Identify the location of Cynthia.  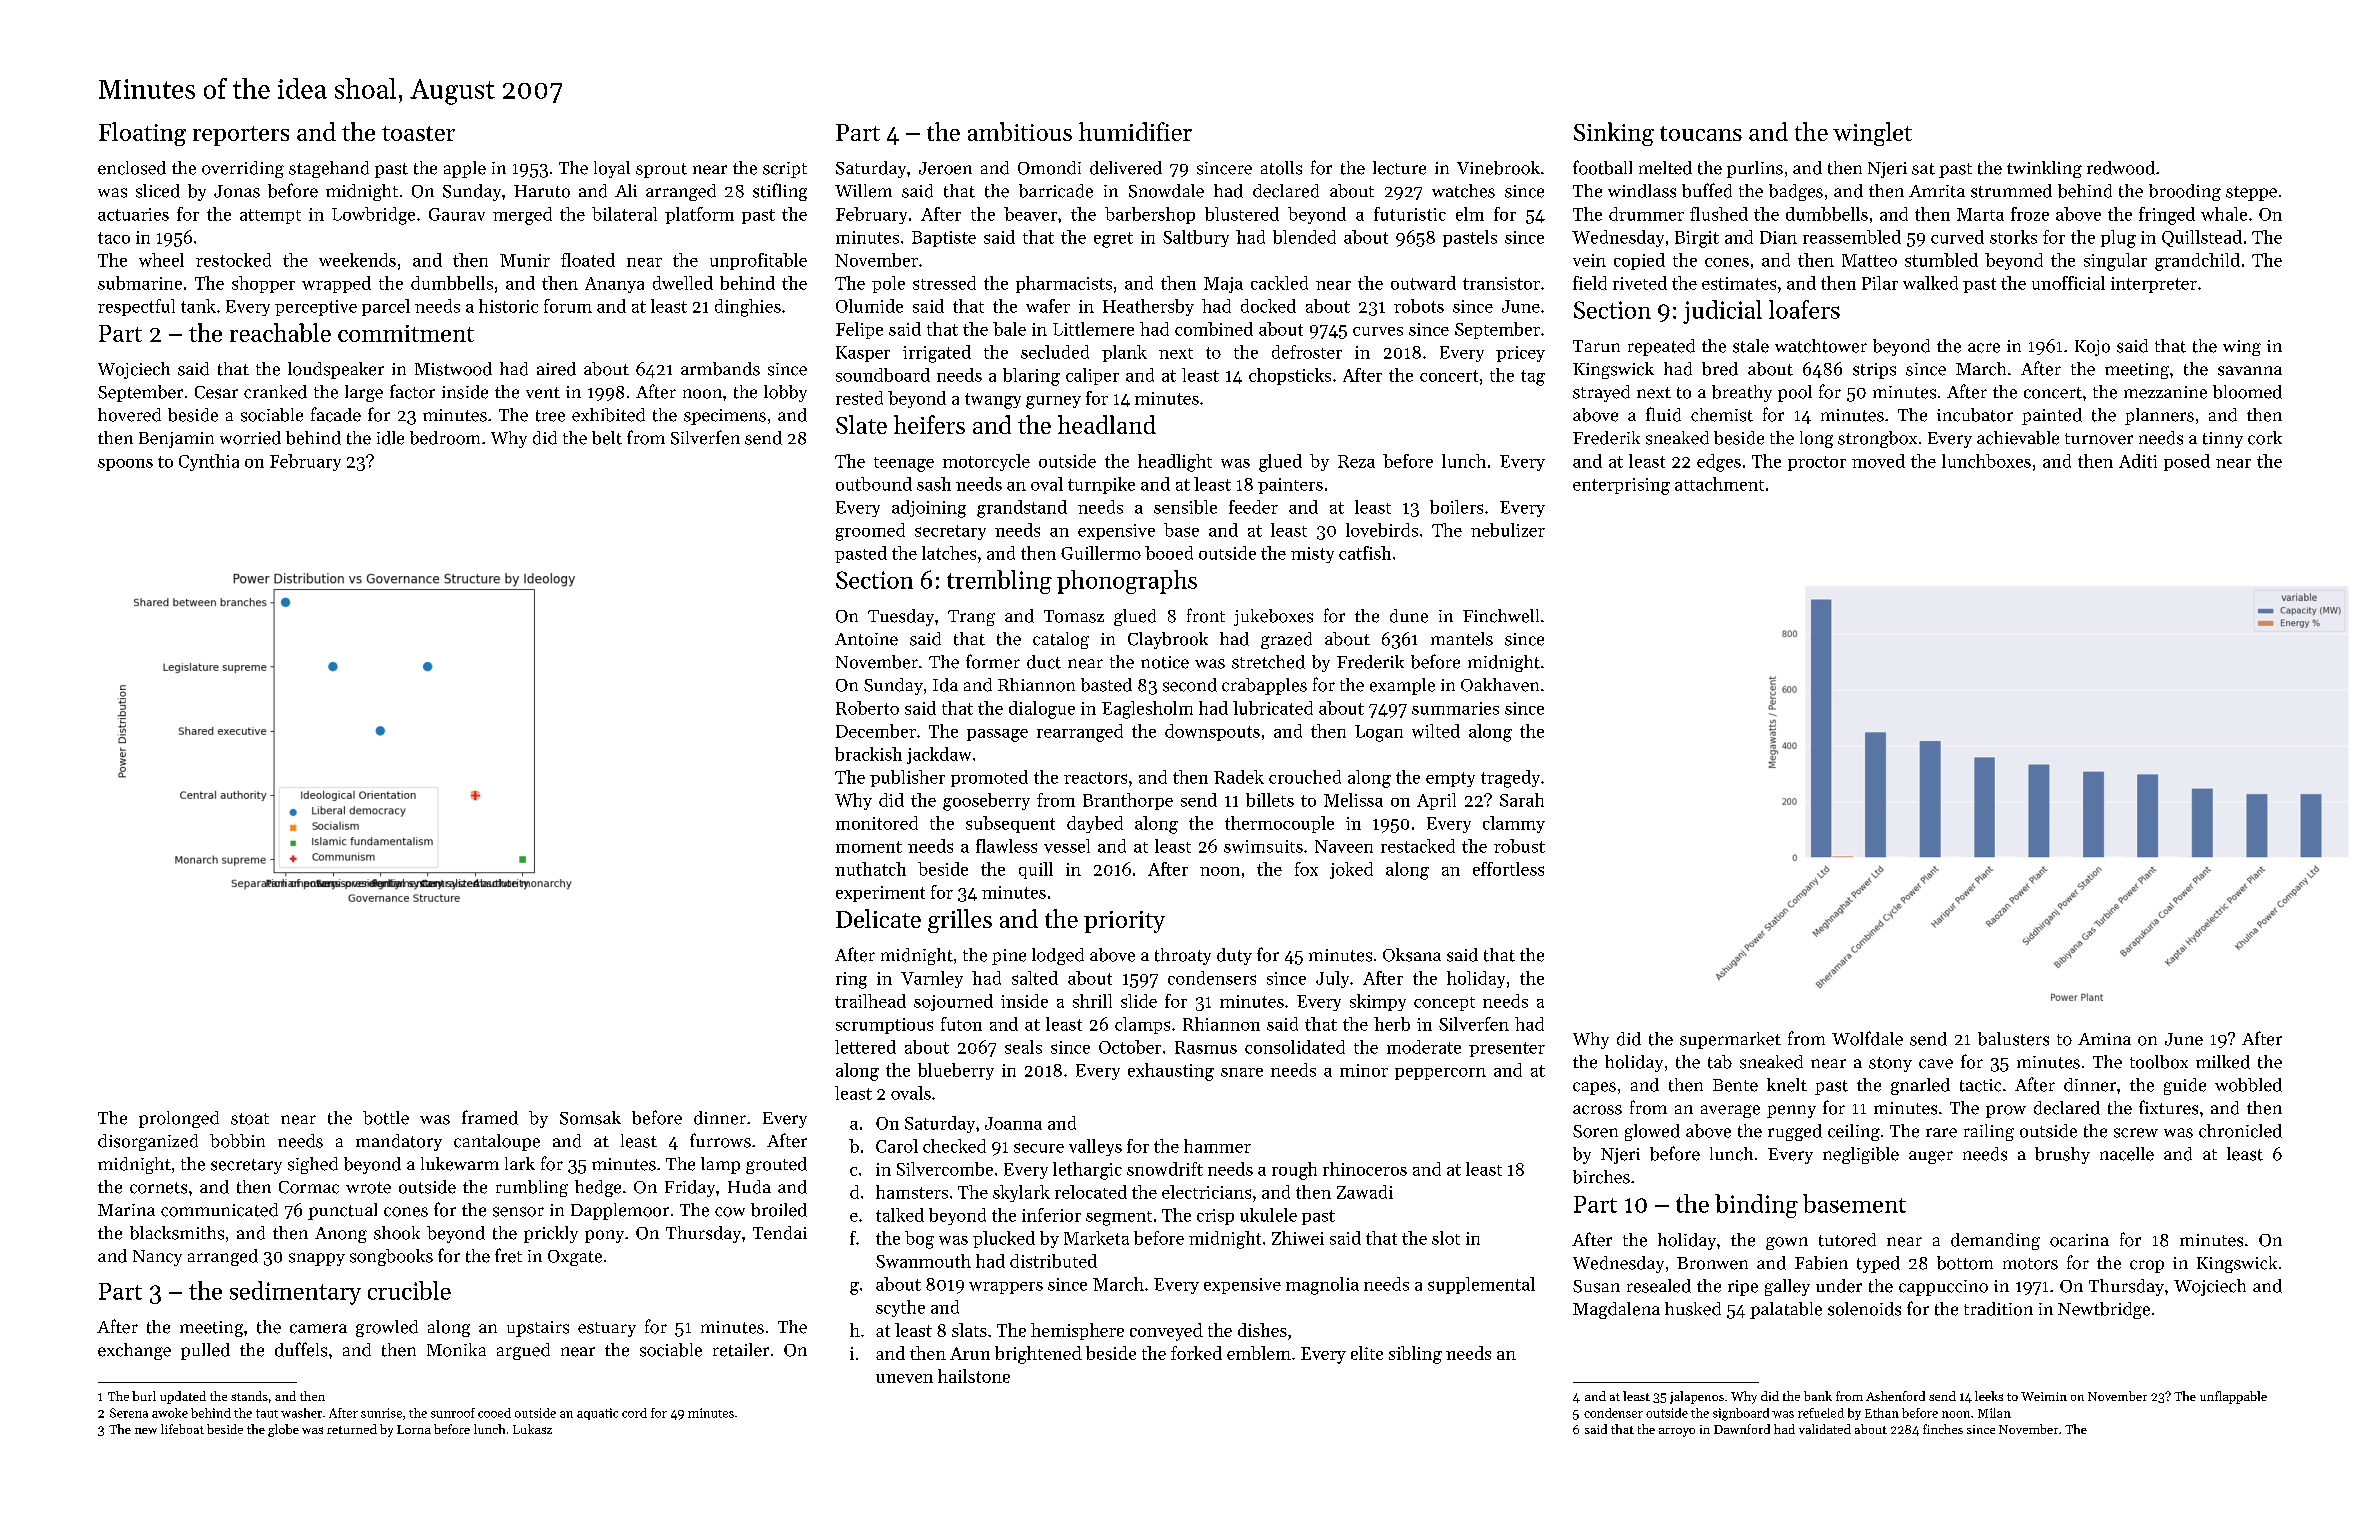
(209, 462).
